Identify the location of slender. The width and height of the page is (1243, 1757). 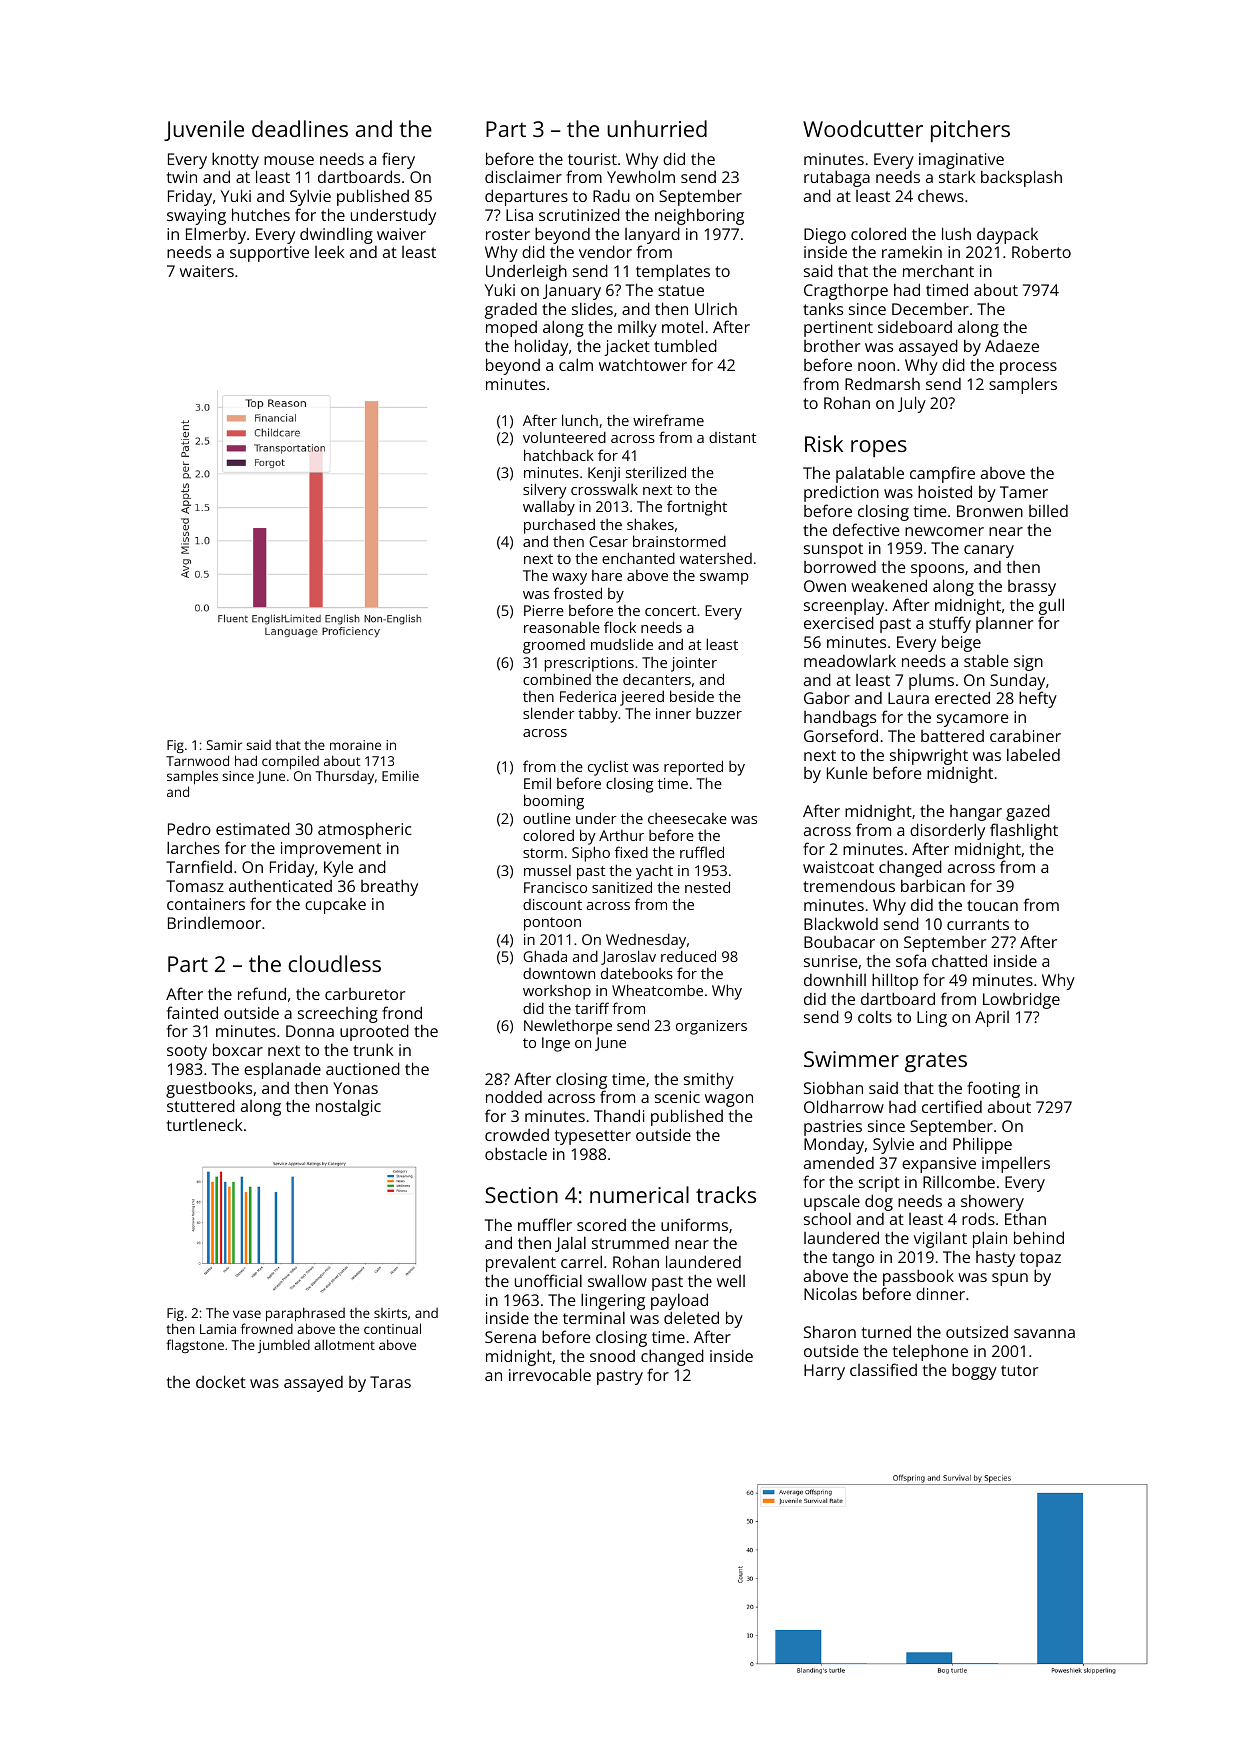
(549, 713).
